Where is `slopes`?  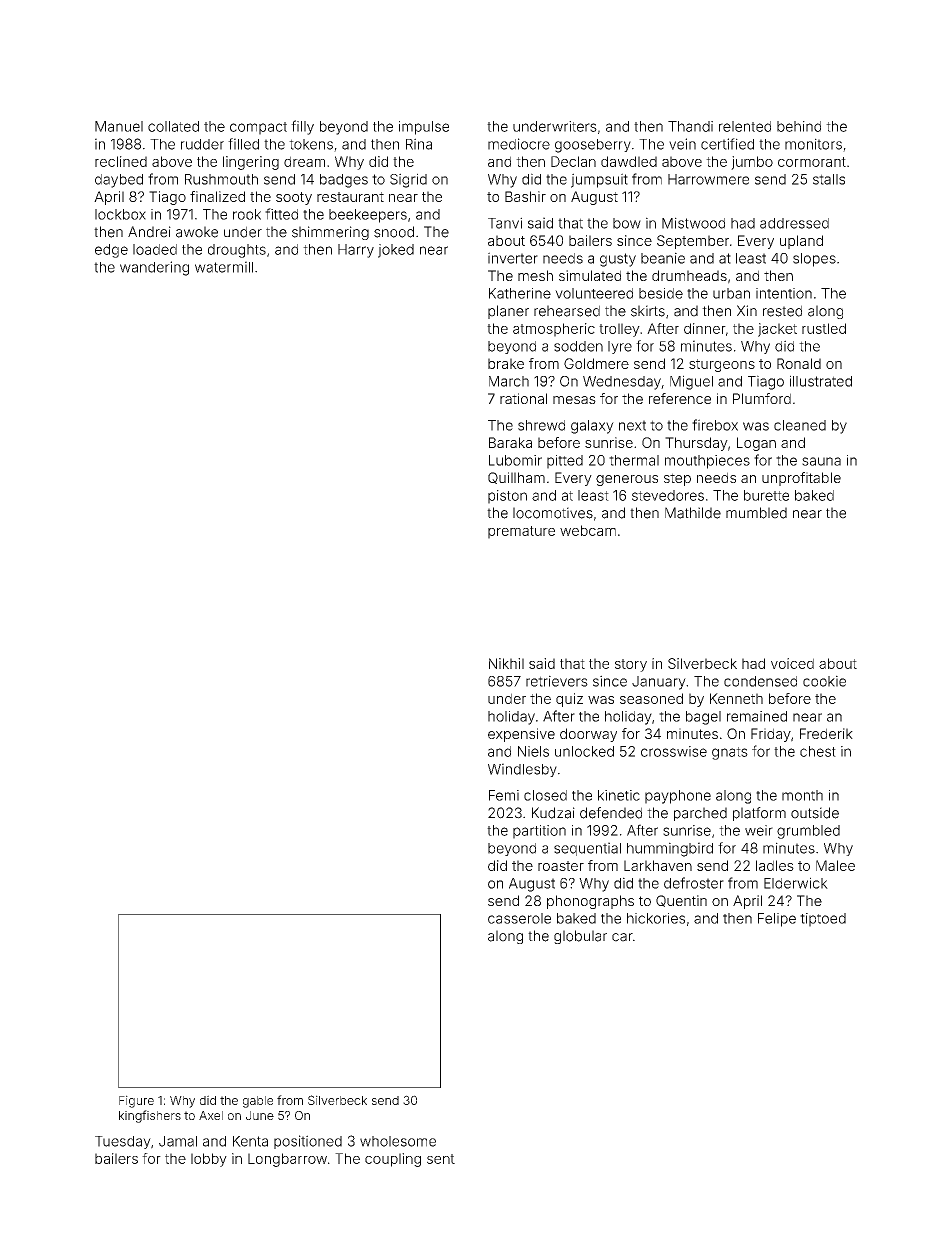
slopes is located at coordinates (814, 260).
